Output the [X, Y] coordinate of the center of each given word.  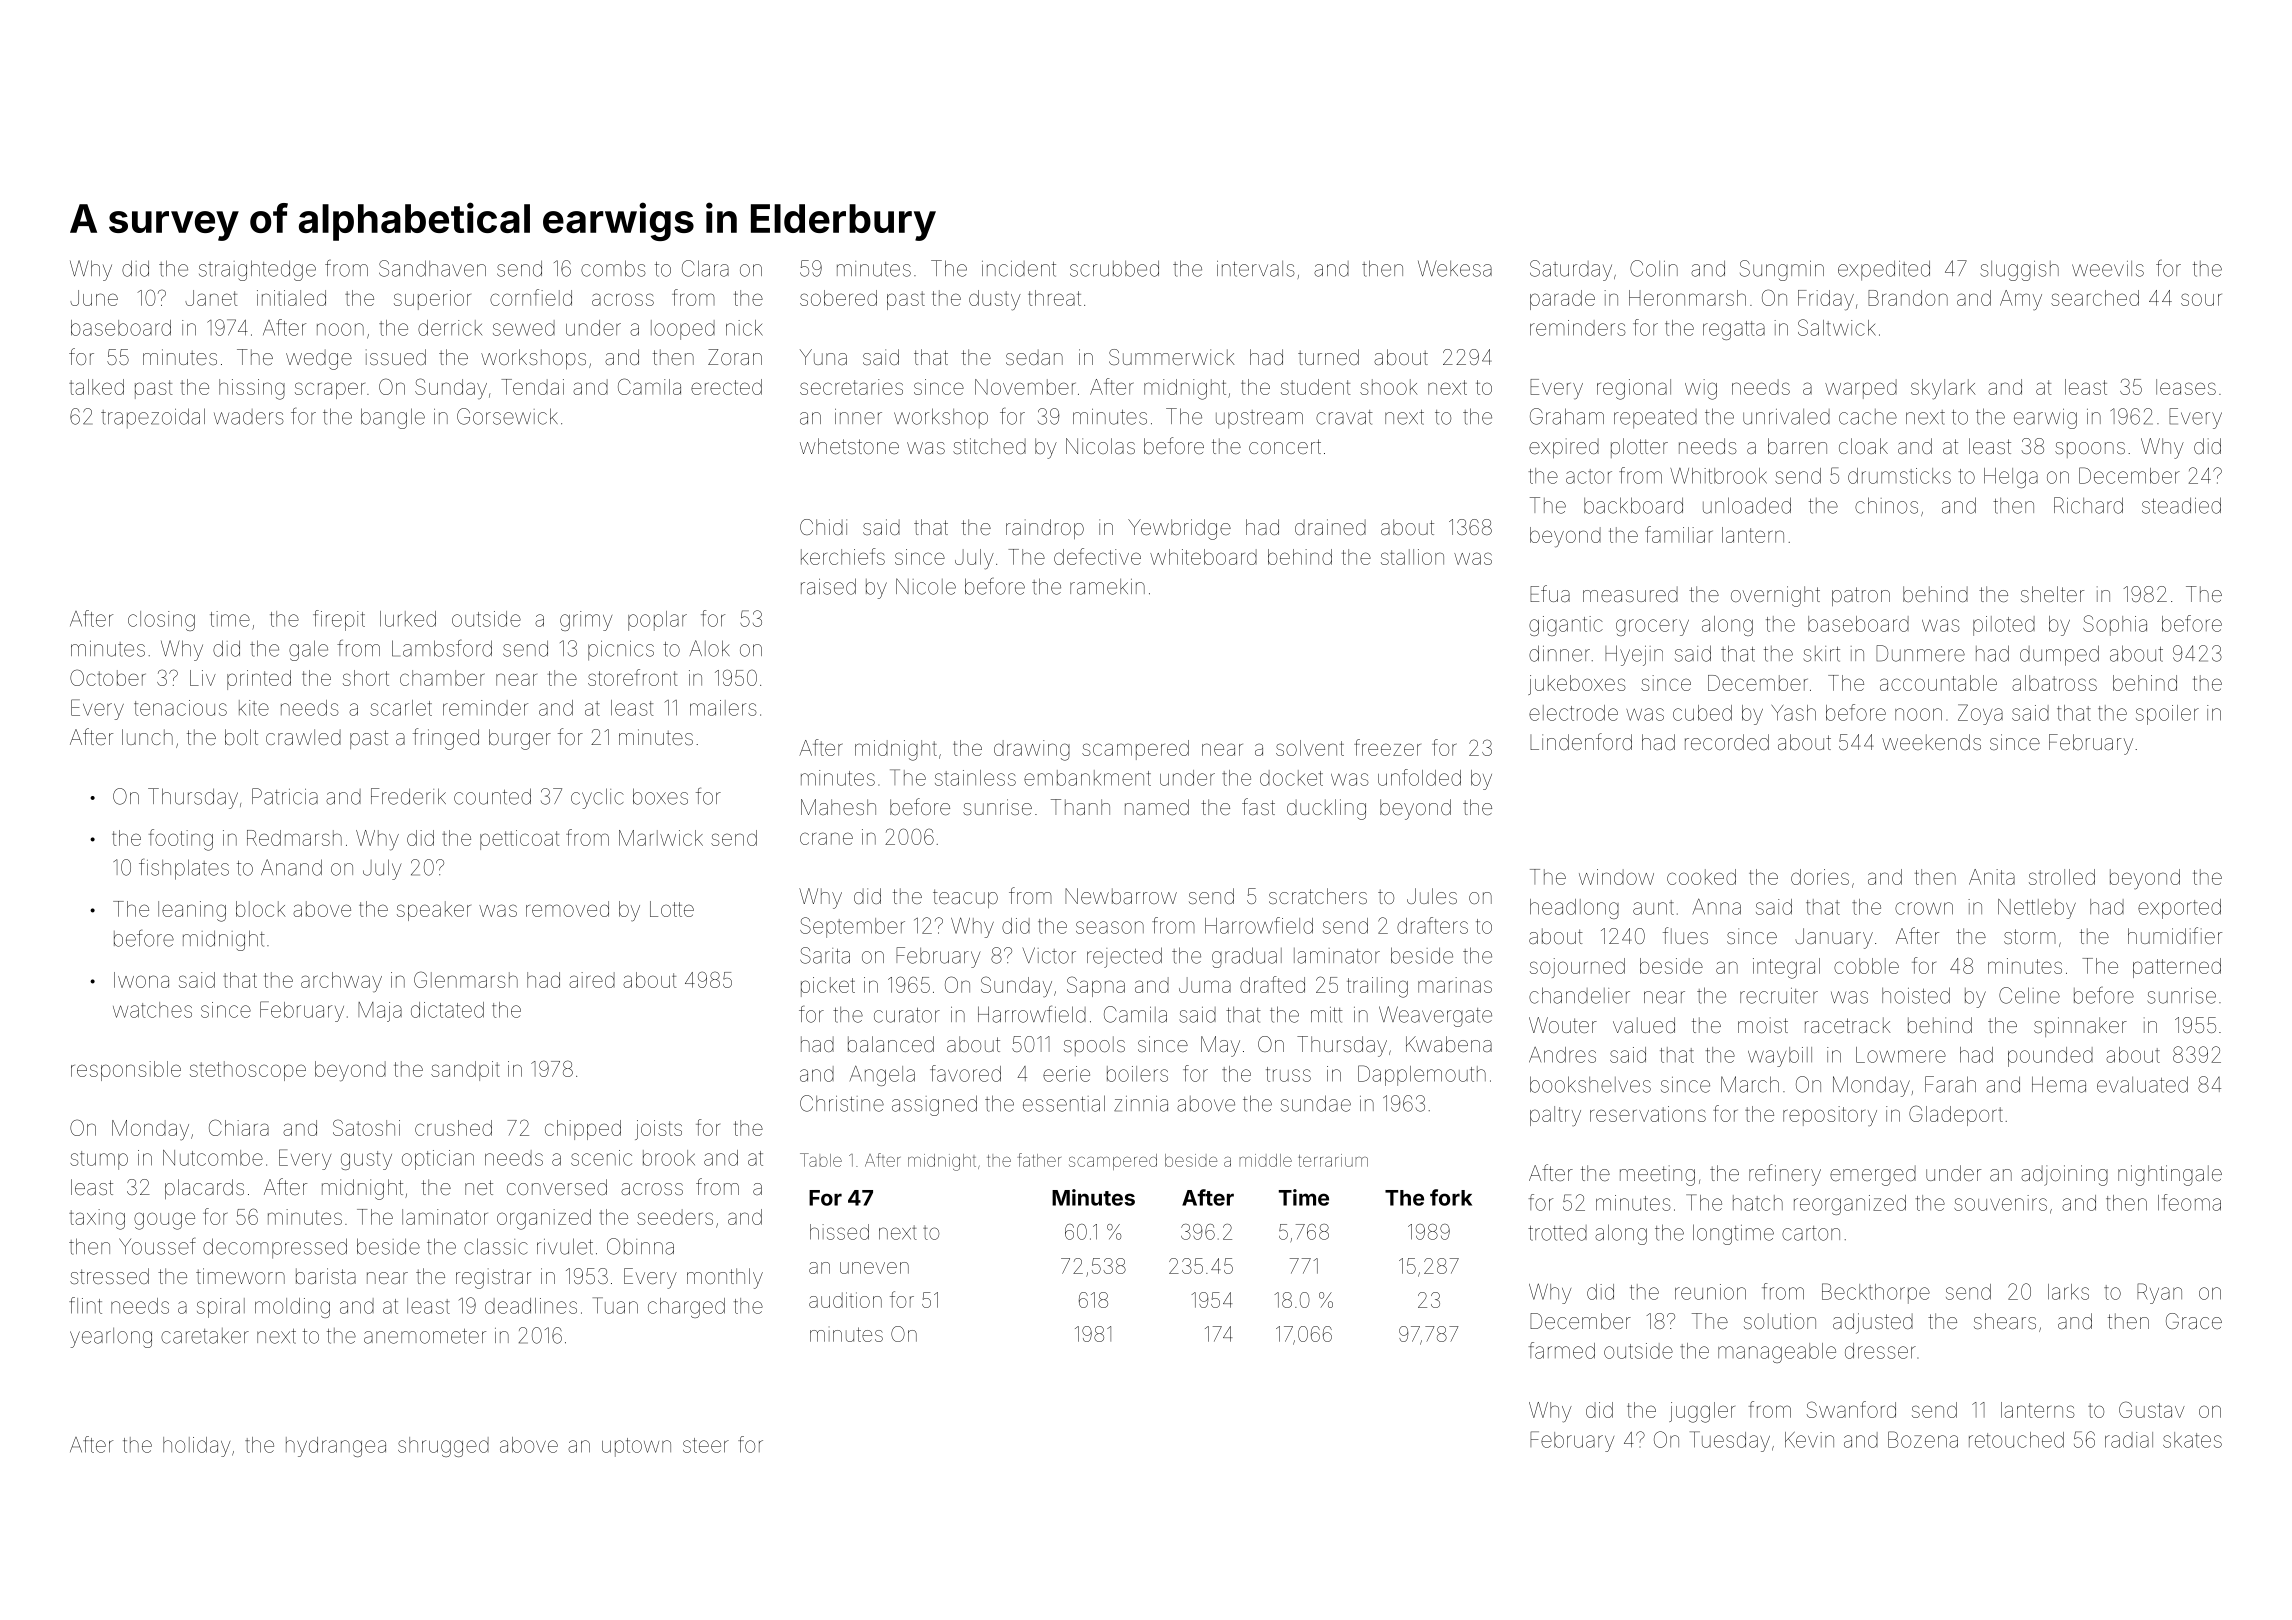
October [108, 677]
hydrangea [336, 1447]
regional [1634, 389]
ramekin [1107, 587]
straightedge [257, 270]
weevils [2108, 269]
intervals [1256, 269]
